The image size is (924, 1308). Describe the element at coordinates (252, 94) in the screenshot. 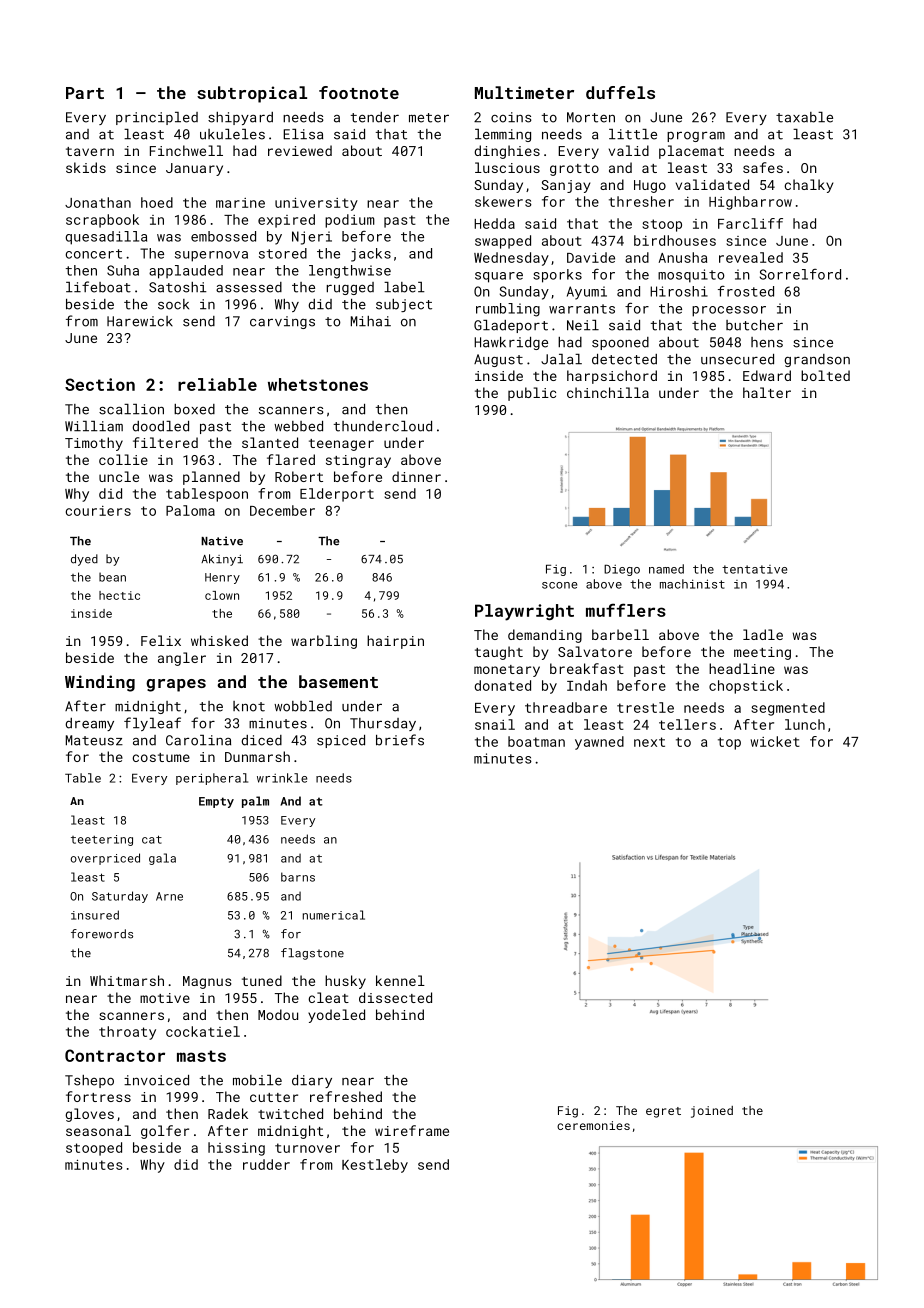

I see `subtropical` at that location.
